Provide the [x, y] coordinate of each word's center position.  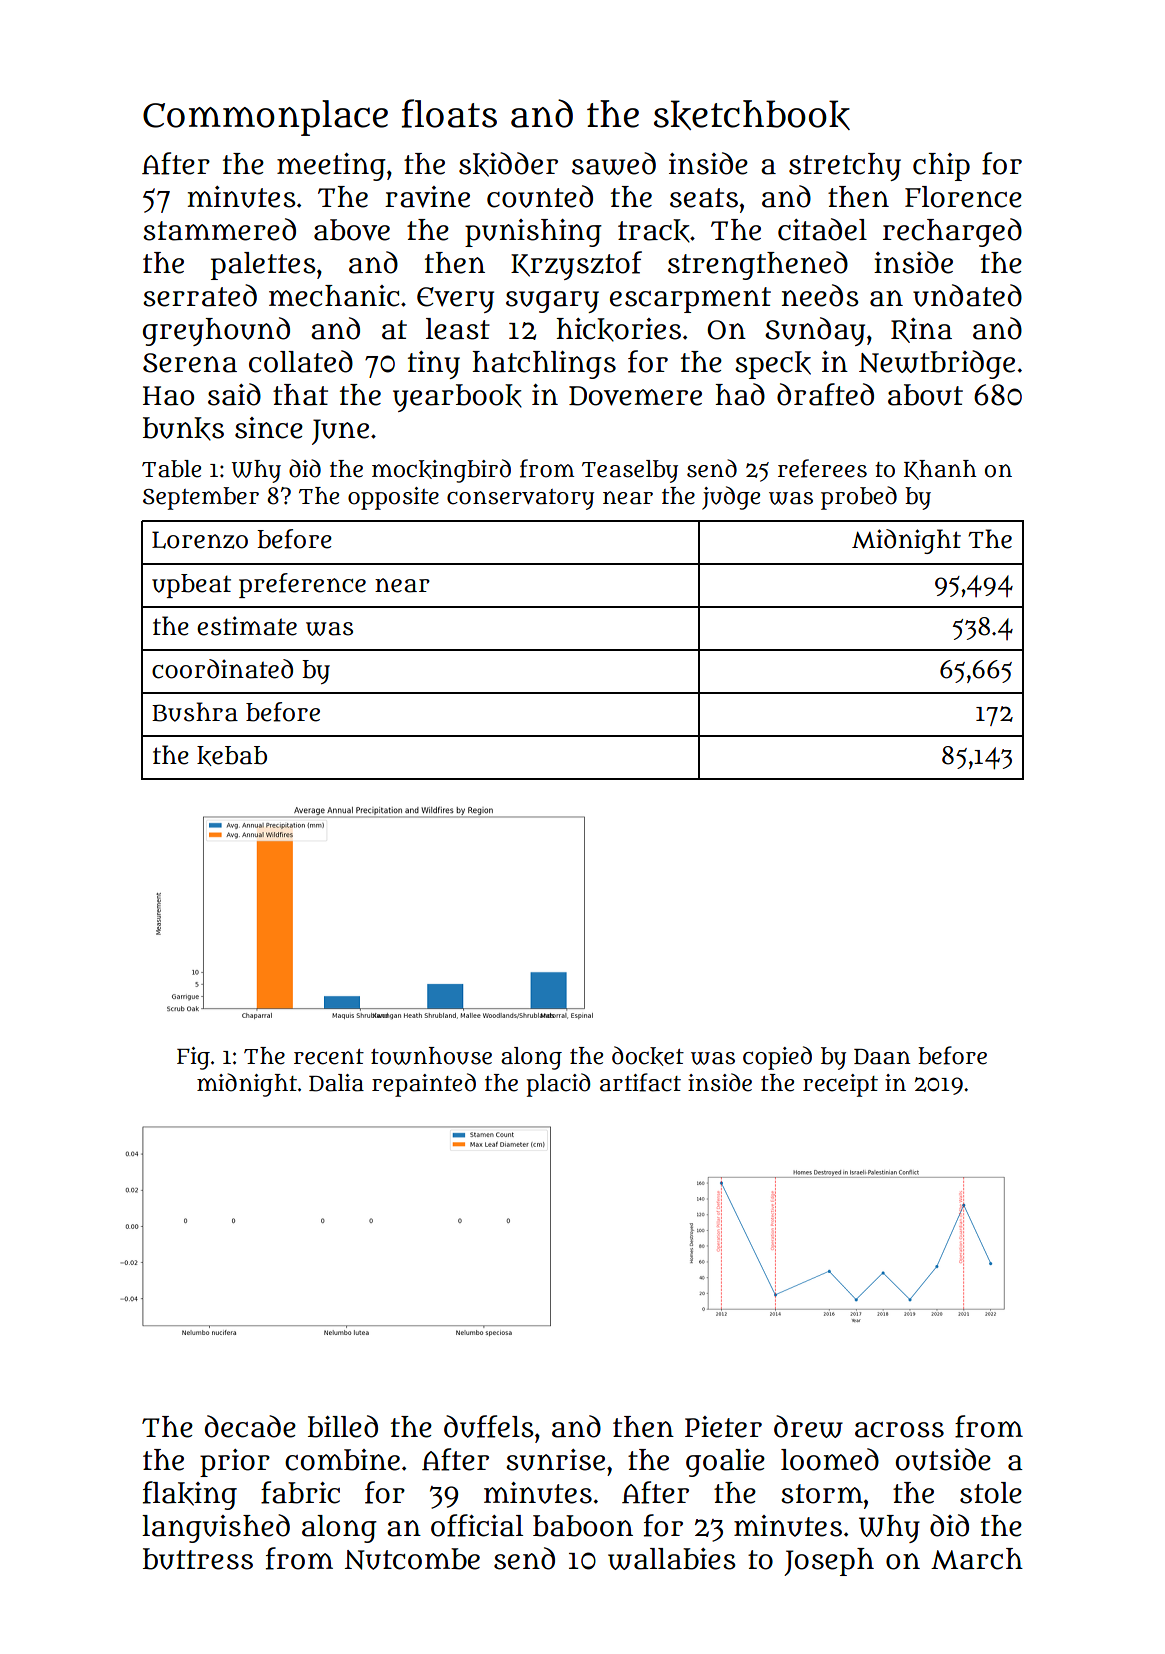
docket [648, 1056]
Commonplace [265, 118]
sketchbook [752, 115]
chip [941, 167]
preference [302, 585]
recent [329, 1057]
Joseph [829, 1562]
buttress [198, 1559]
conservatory [520, 499]
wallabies [672, 1559]
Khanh [940, 470]
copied [777, 1058]
